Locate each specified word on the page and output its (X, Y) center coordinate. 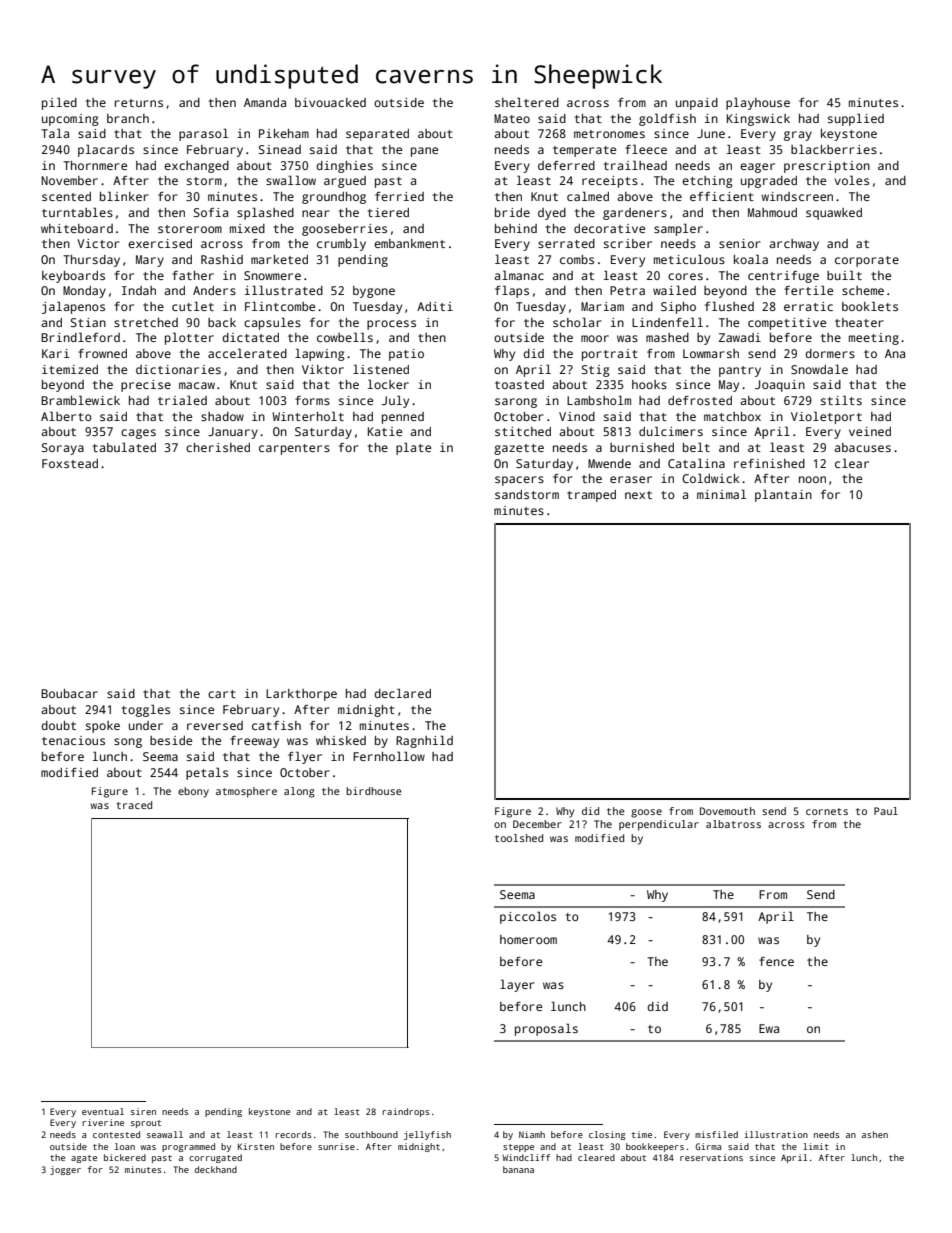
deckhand (216, 1169)
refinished (769, 463)
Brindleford (80, 337)
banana (518, 1169)
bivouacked (330, 102)
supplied (856, 119)
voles (851, 180)
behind (516, 228)
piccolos (528, 917)
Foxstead (70, 463)
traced (134, 805)
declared (402, 693)
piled (59, 103)
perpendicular (659, 825)
